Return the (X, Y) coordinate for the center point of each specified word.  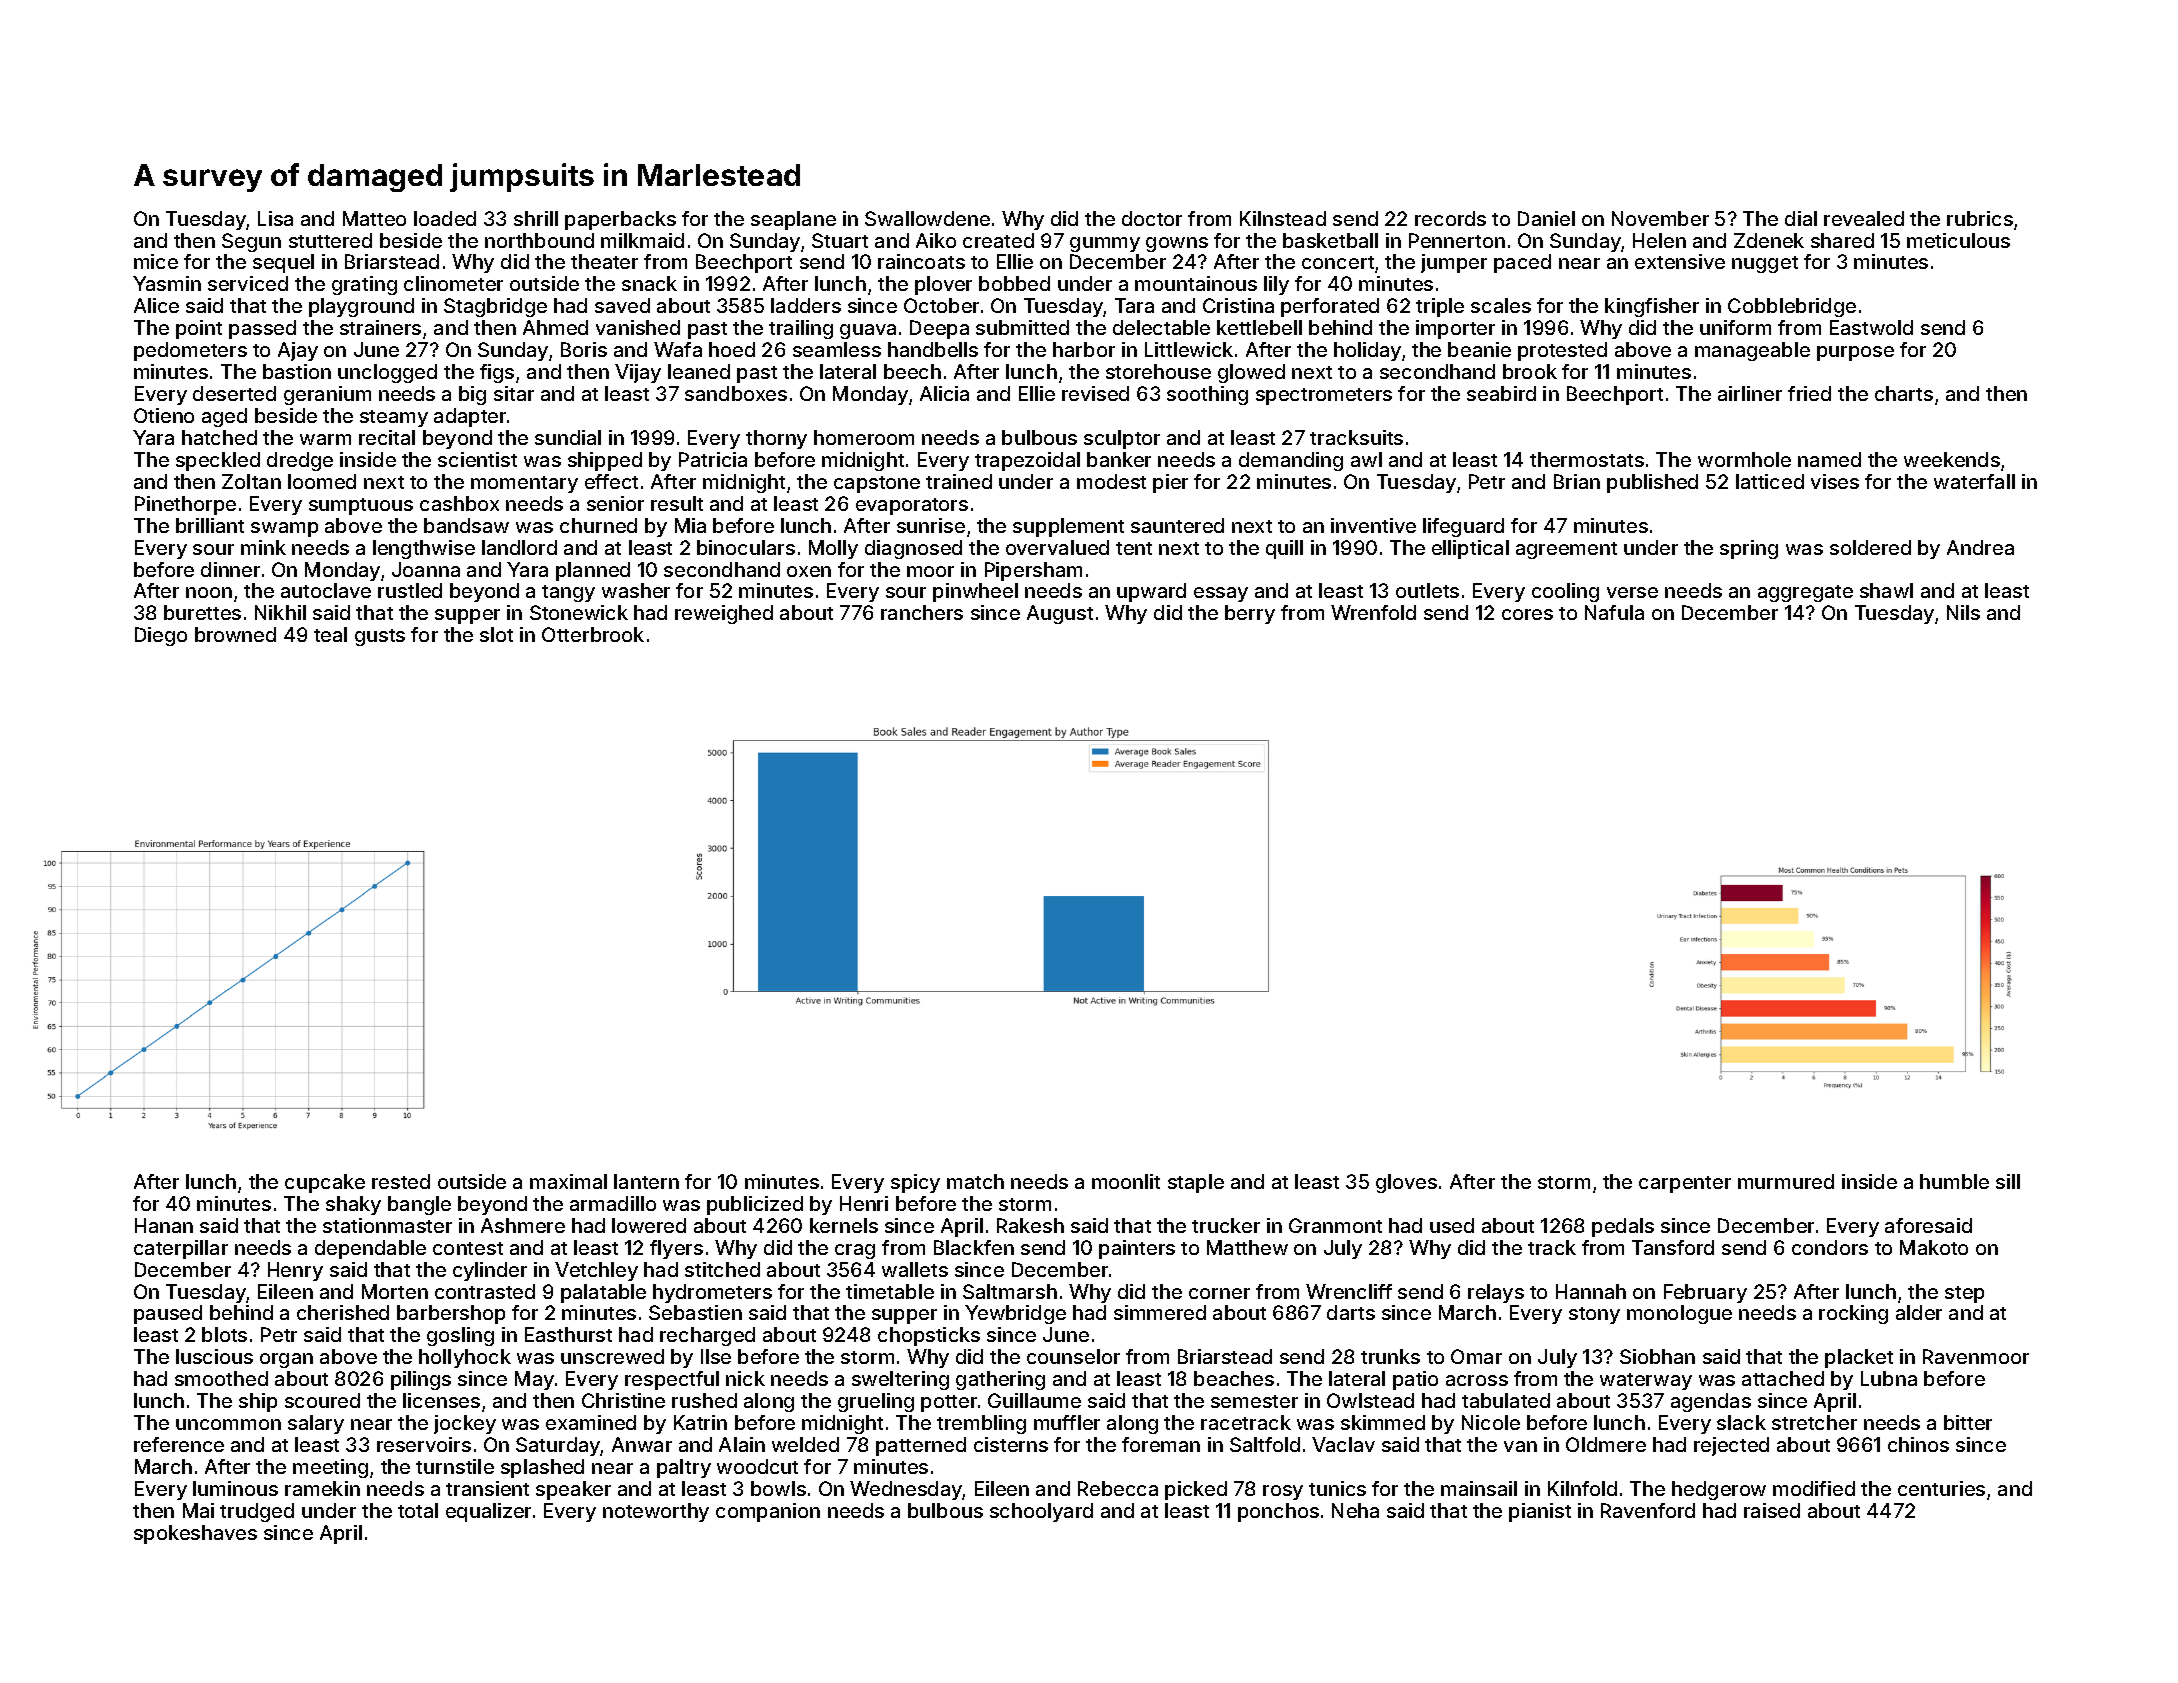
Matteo (374, 218)
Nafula (1614, 612)
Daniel (1546, 218)
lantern (646, 1181)
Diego (161, 636)
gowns (1177, 244)
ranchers (922, 612)
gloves (1406, 1183)
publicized (755, 1205)
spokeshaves (195, 1534)
